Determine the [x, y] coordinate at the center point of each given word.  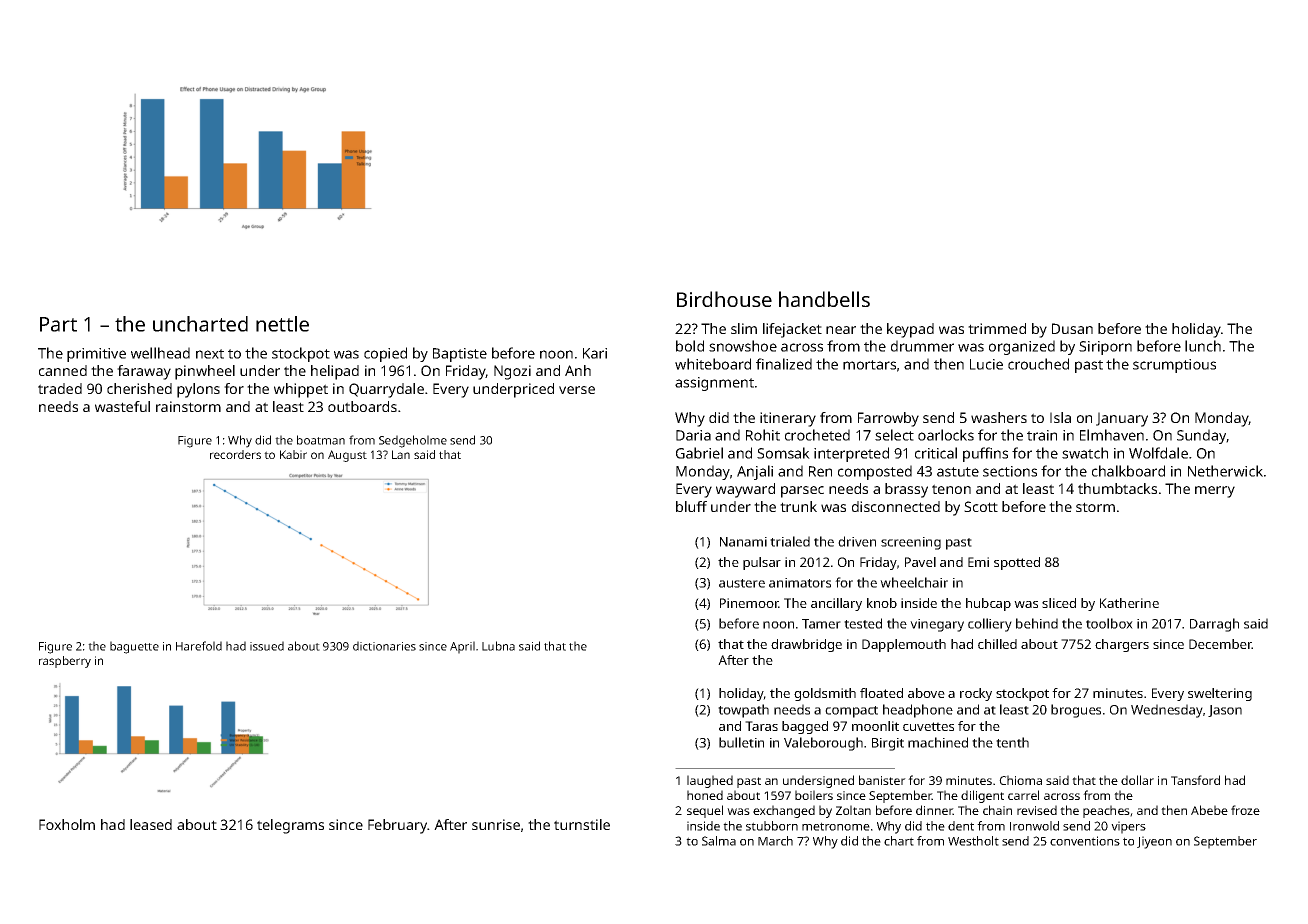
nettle [282, 324]
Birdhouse [724, 299]
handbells [824, 299]
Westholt [973, 841]
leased [151, 824]
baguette [134, 647]
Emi [978, 562]
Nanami [743, 542]
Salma [719, 841]
